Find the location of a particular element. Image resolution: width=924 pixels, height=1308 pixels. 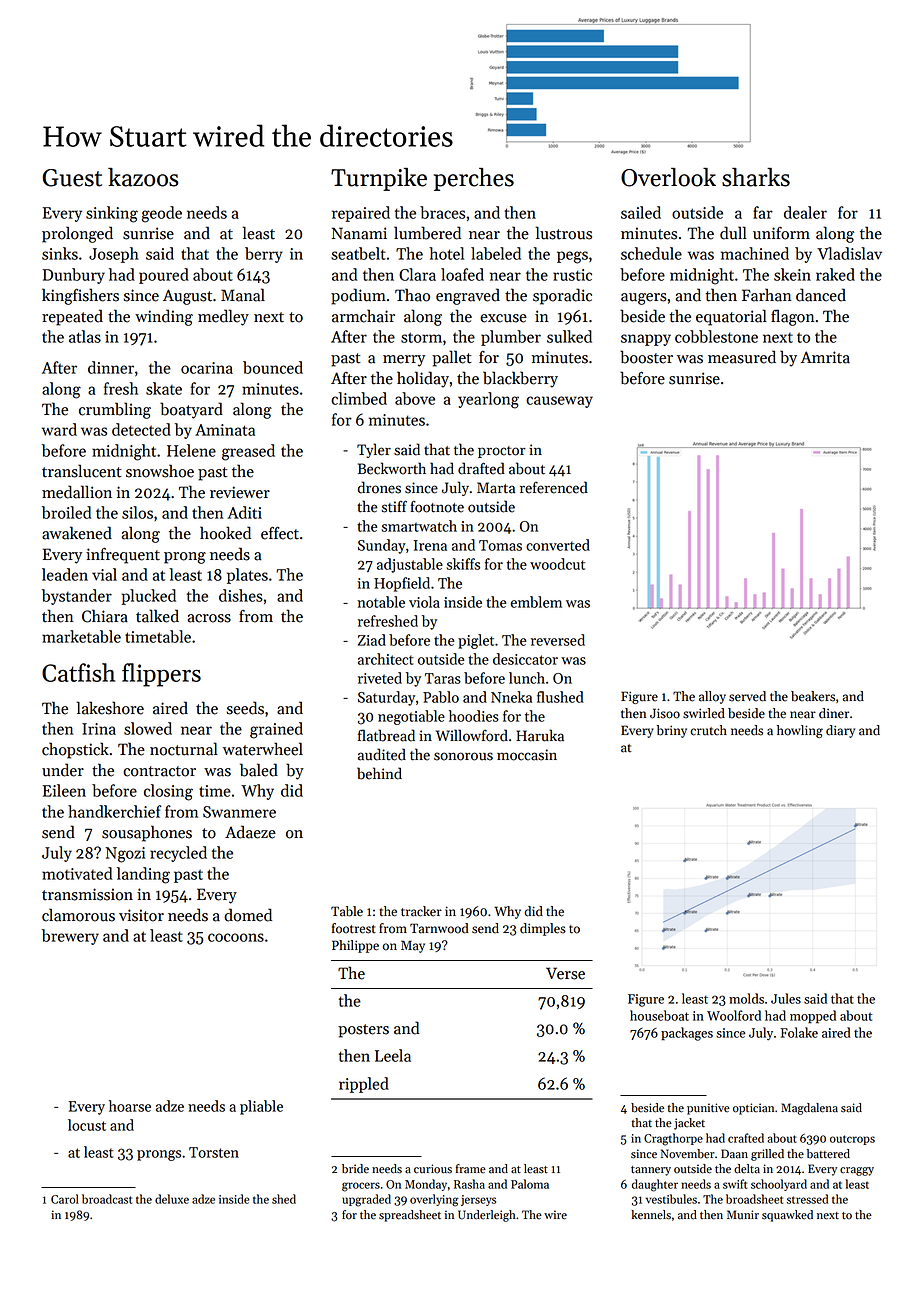

Guest is located at coordinates (72, 178).
